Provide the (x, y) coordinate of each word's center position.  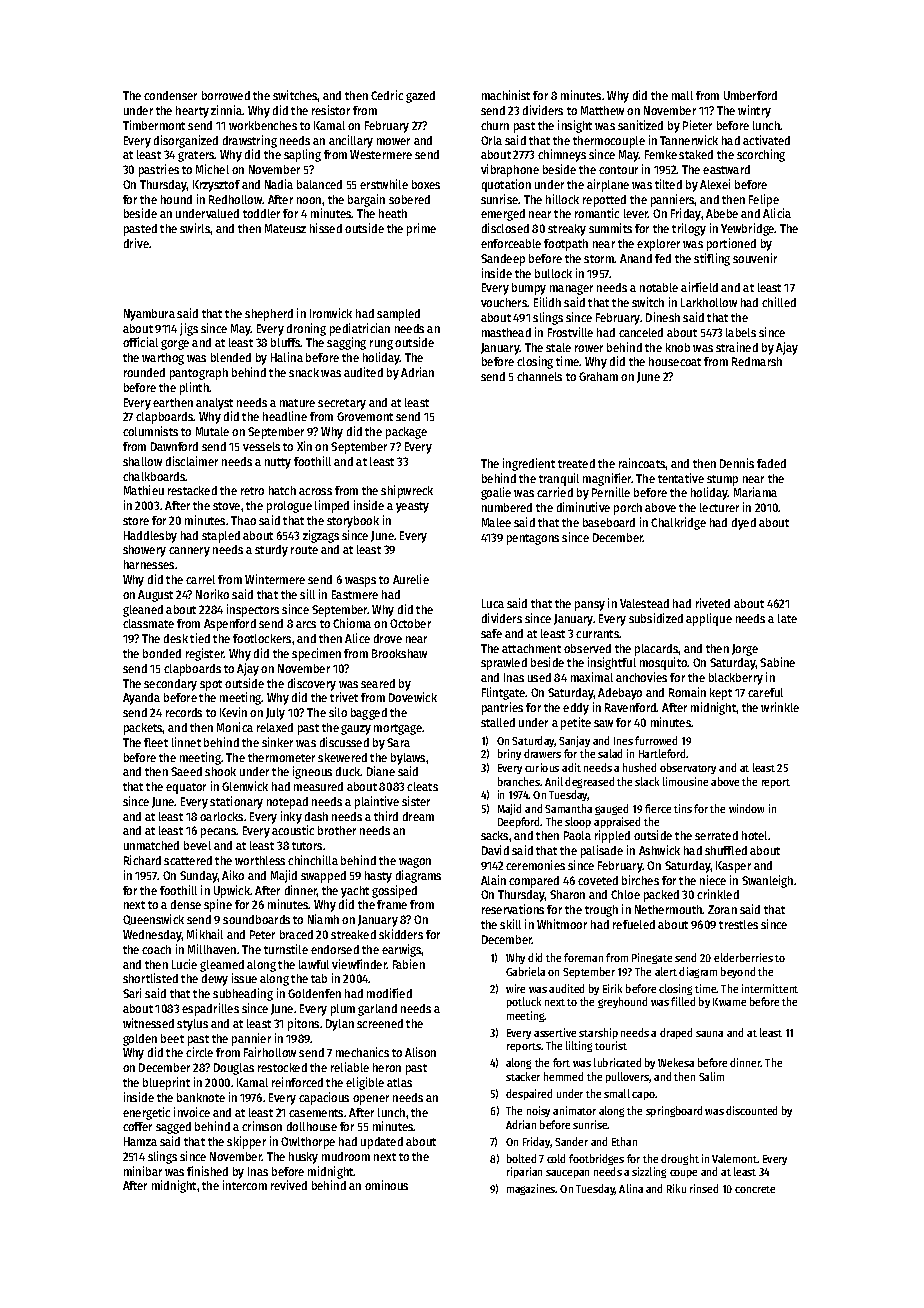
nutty (278, 463)
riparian (524, 1172)
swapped (323, 877)
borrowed (226, 95)
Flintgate (504, 693)
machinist (506, 95)
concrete (755, 1189)
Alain (493, 880)
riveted (713, 603)
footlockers (262, 638)
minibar (143, 1171)
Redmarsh (757, 361)
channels (539, 376)
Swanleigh (767, 881)
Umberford (750, 95)
